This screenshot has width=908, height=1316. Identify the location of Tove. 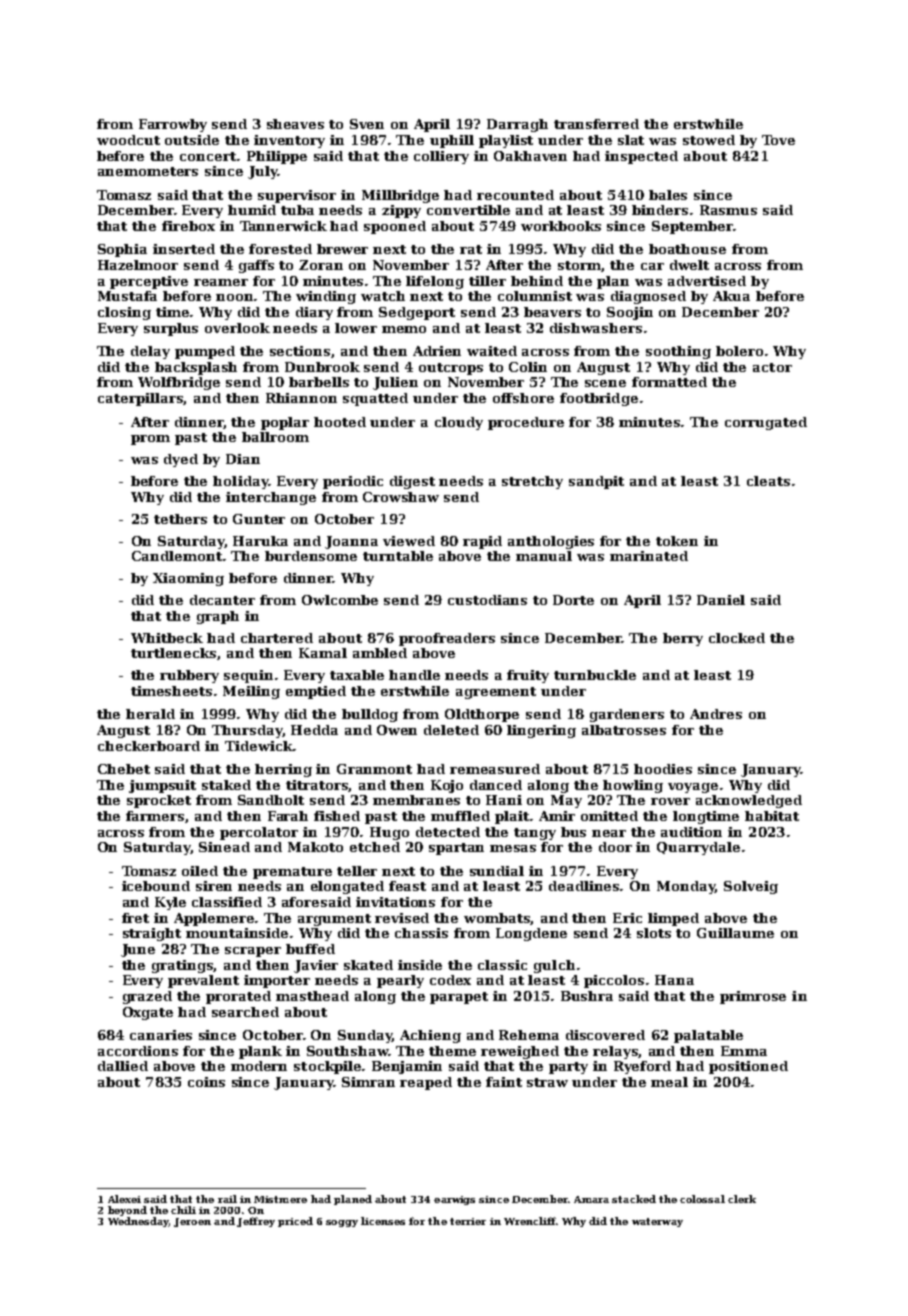
(778, 140).
